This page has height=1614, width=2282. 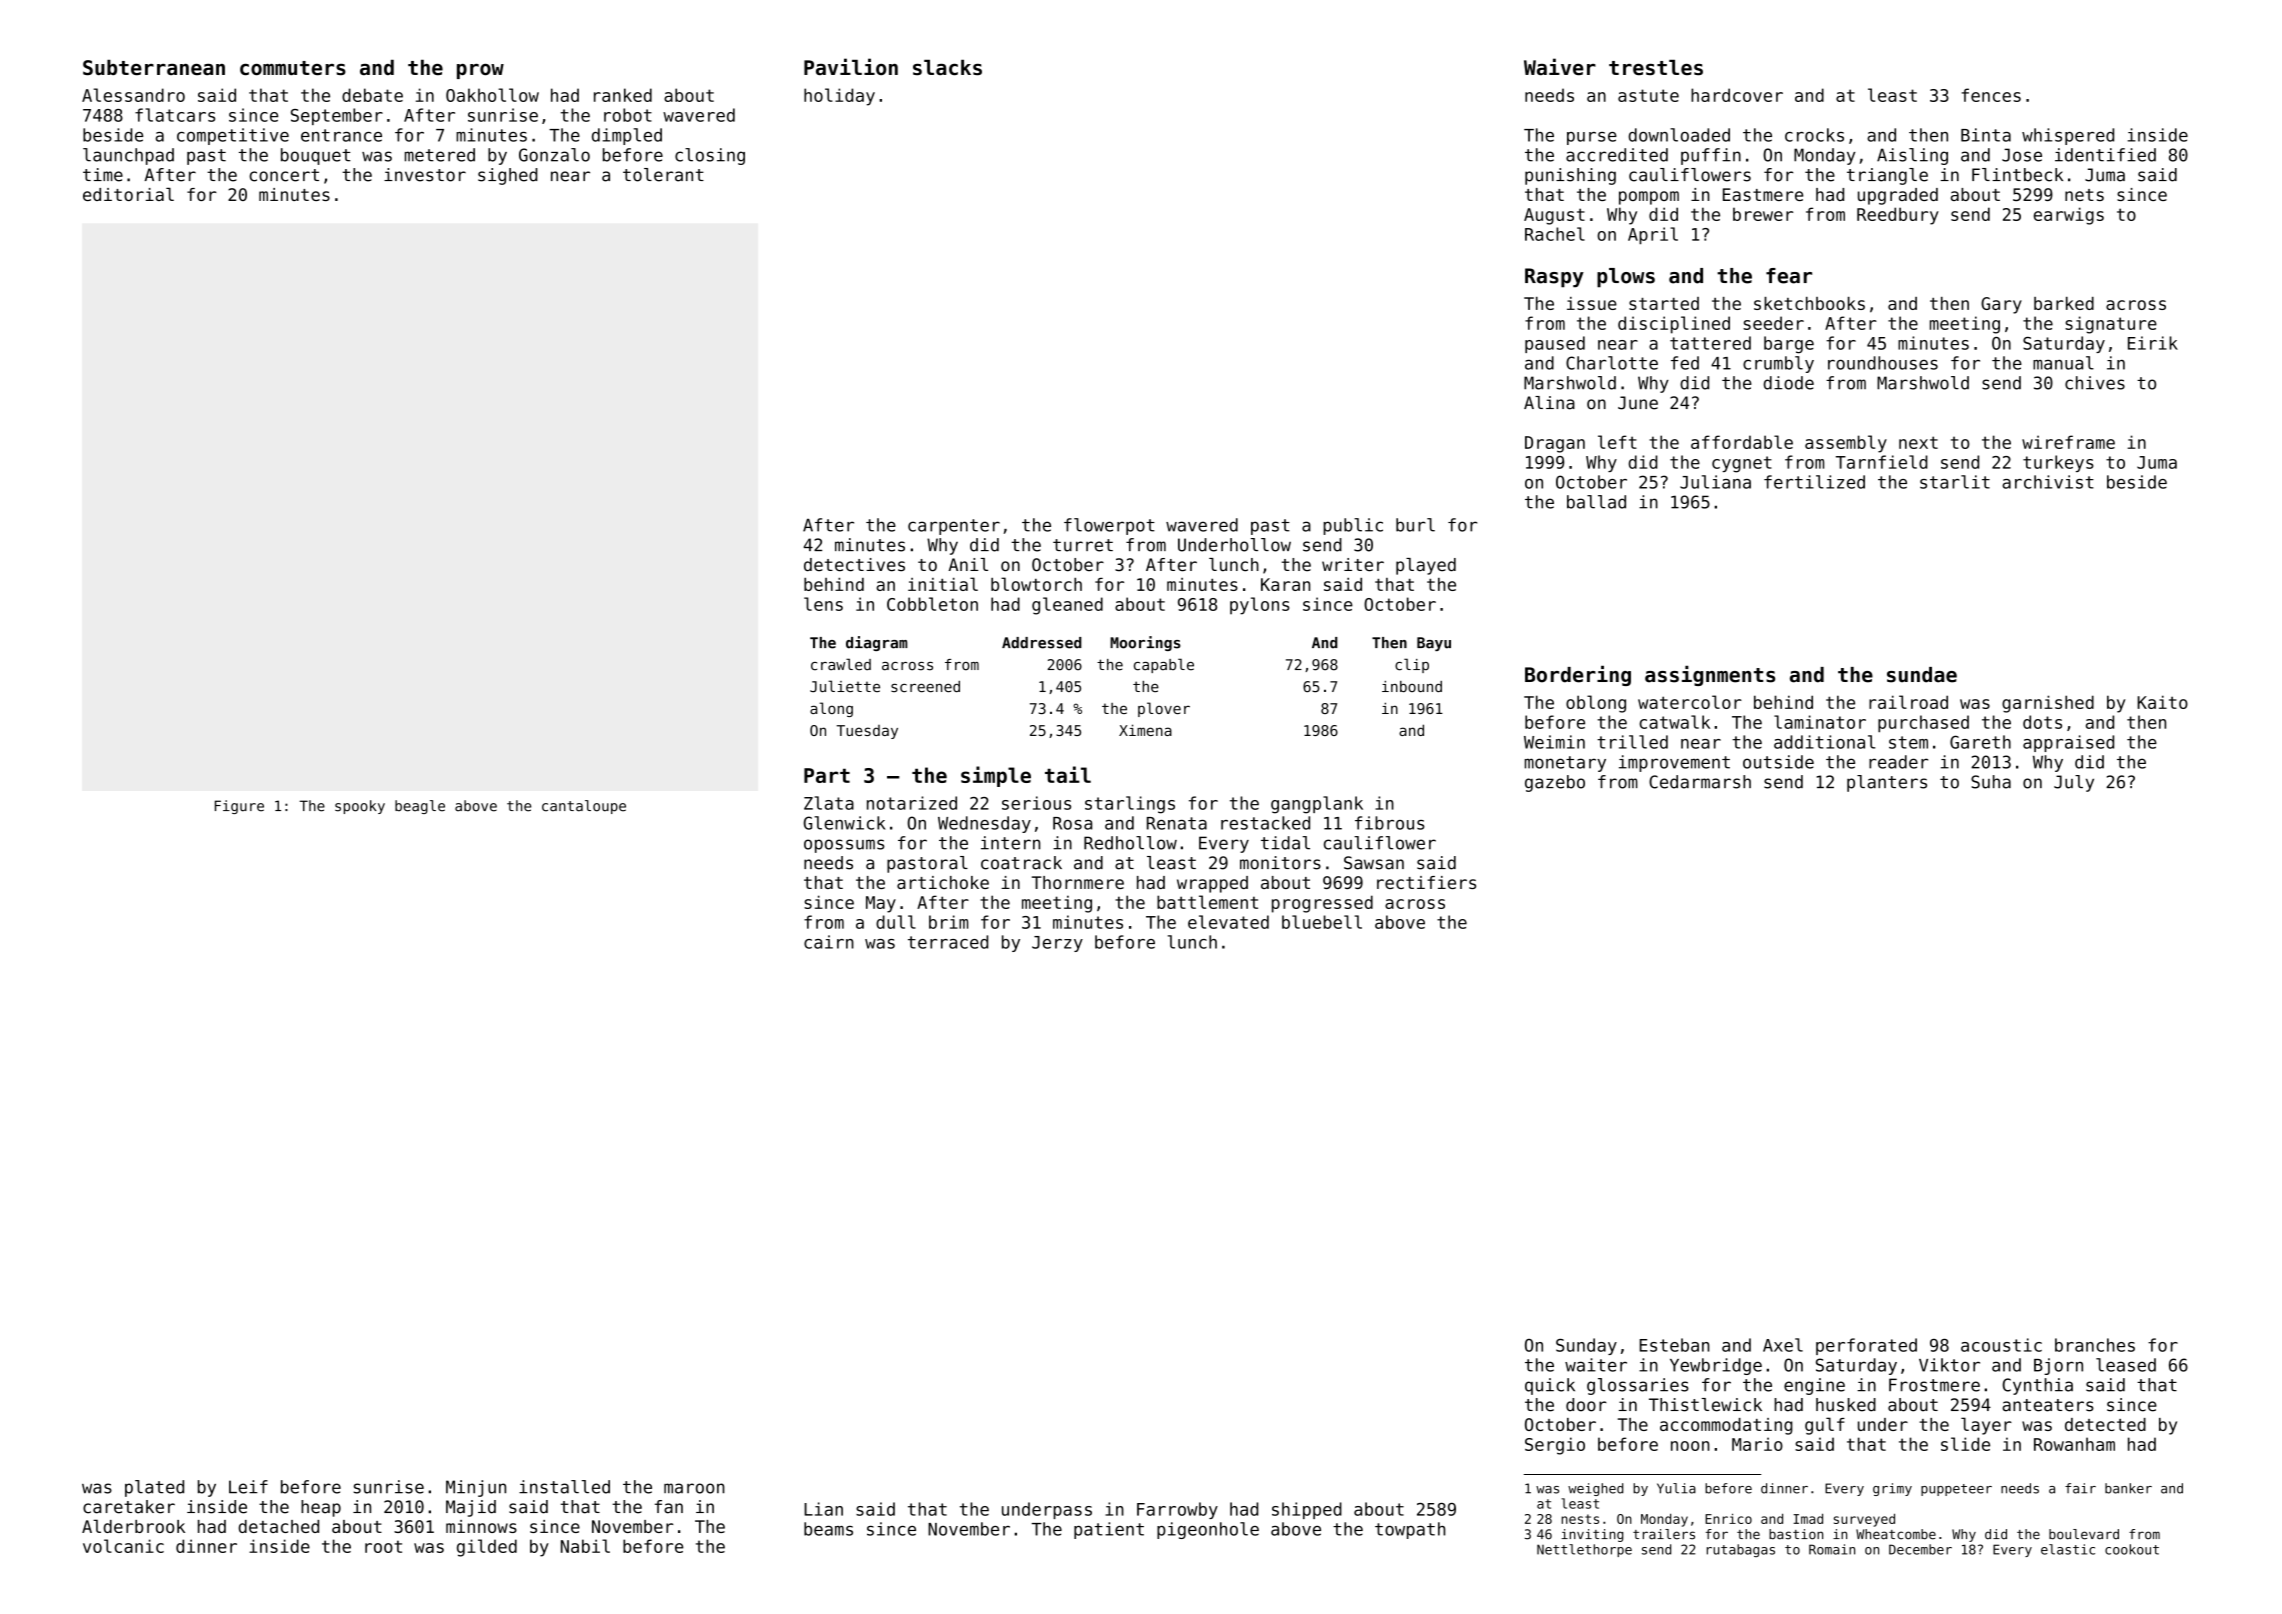 What do you see at coordinates (1109, 1530) in the page?
I see `patient` at bounding box center [1109, 1530].
